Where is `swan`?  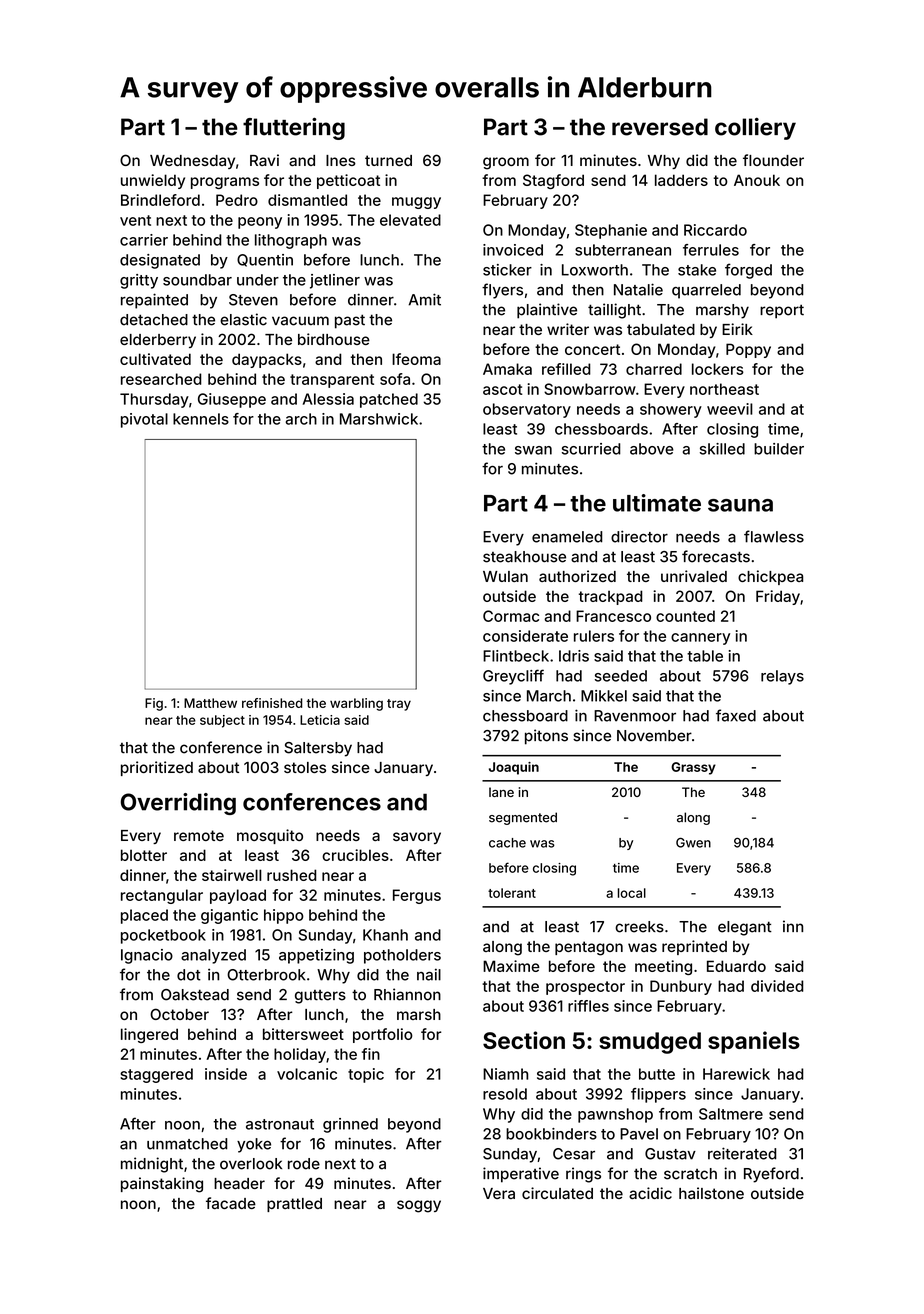 swan is located at coordinates (533, 450).
